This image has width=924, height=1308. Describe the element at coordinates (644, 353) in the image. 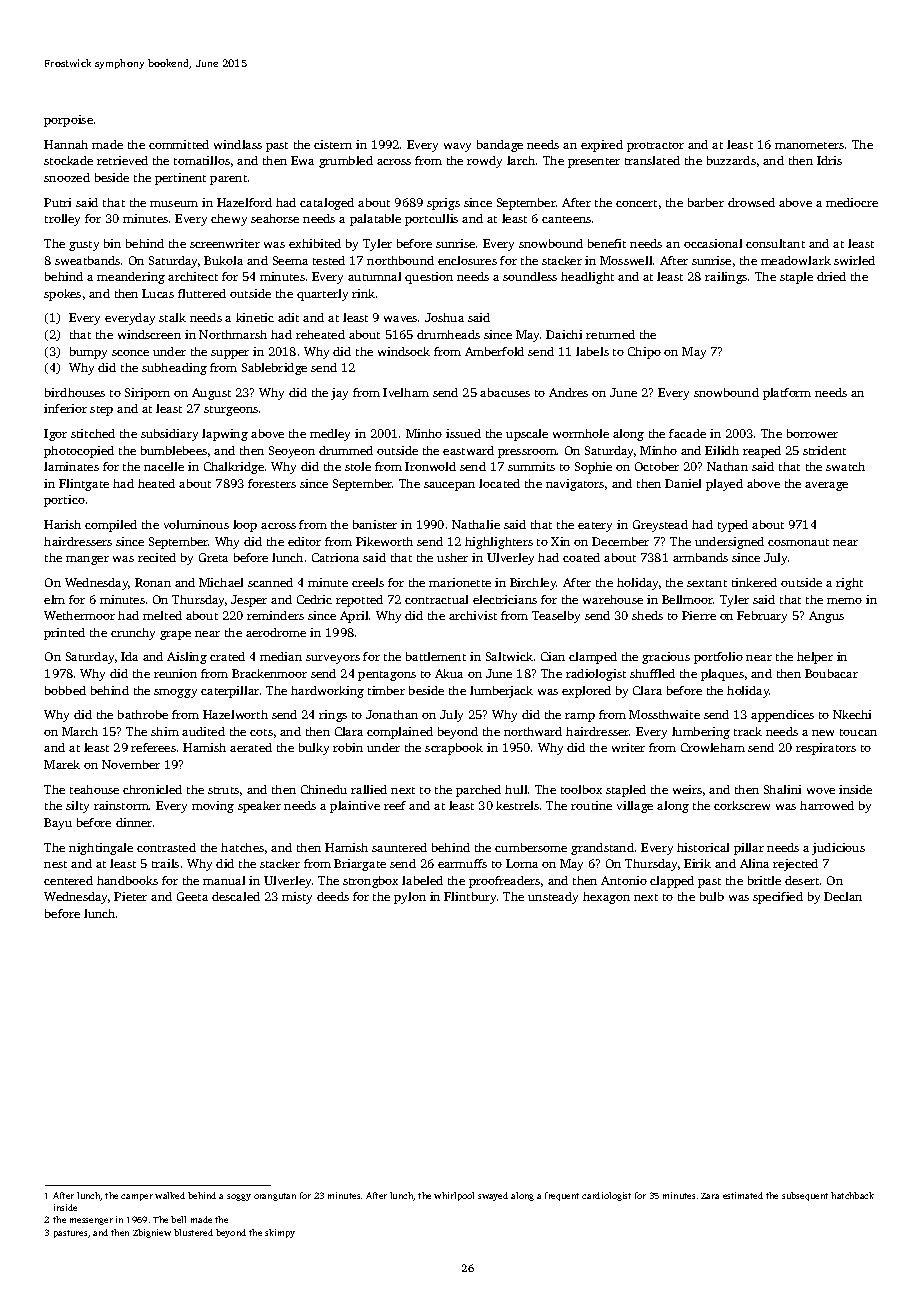

I see `Chipo` at that location.
